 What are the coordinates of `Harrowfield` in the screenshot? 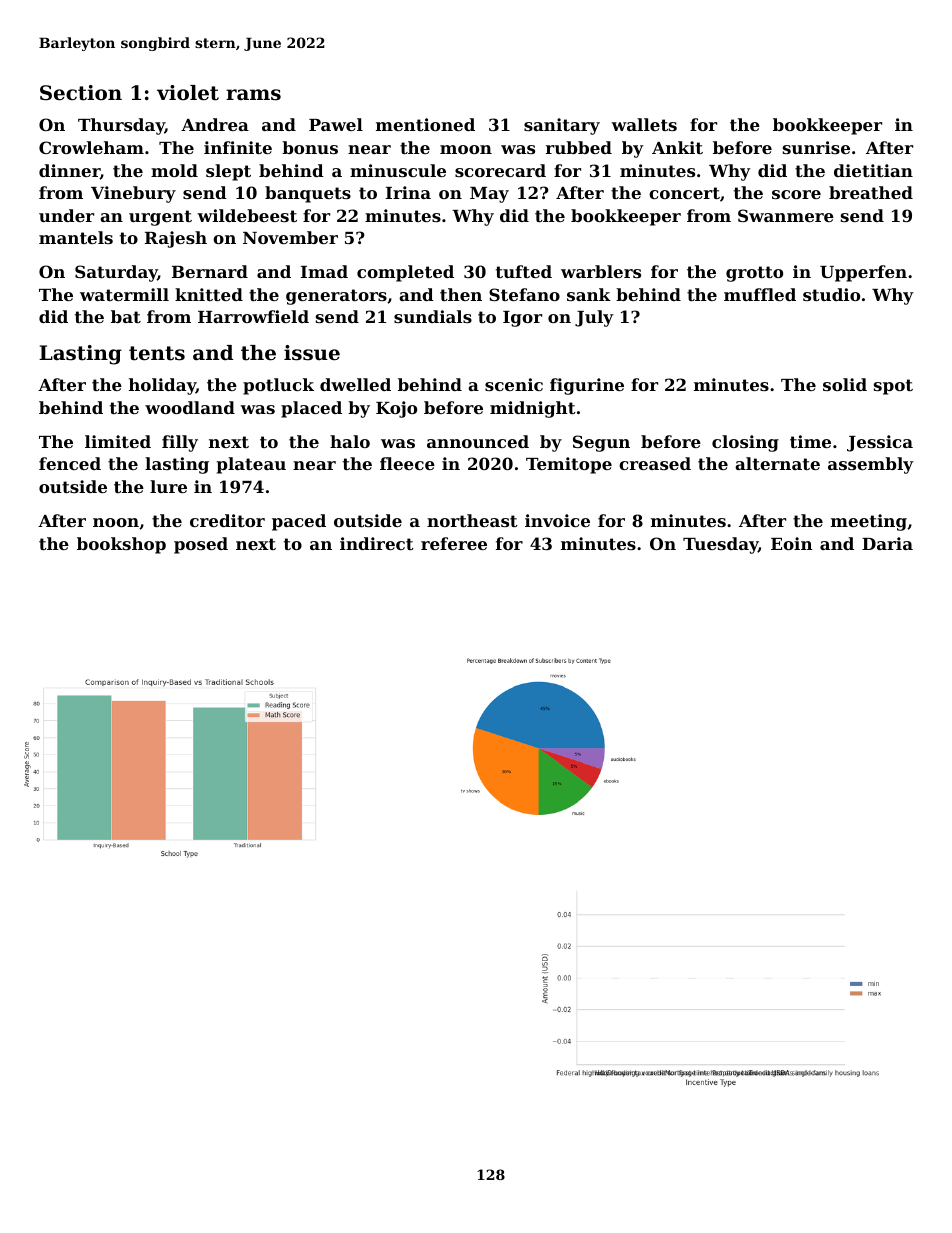 It's located at (253, 316).
